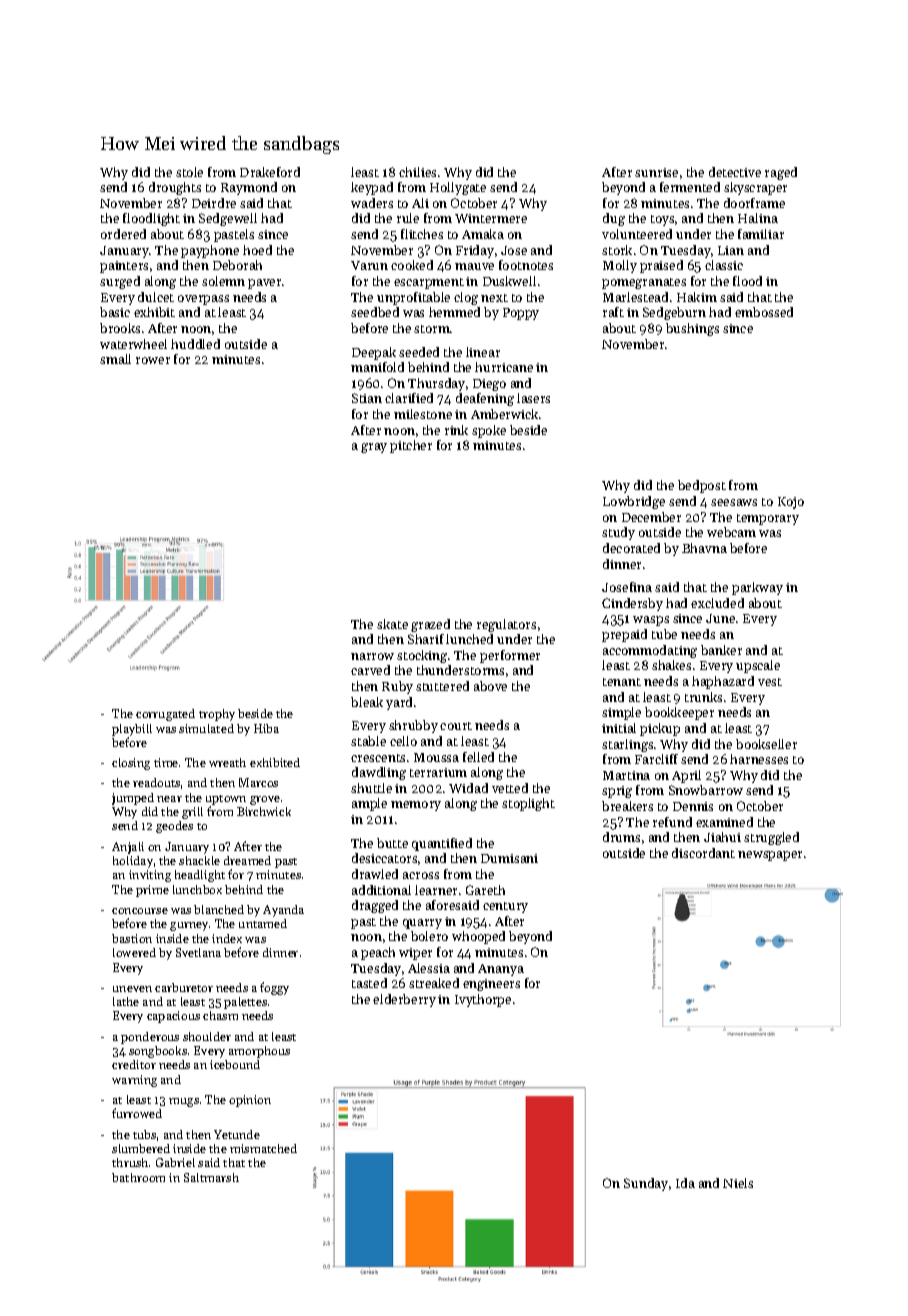 This screenshot has height=1316, width=908. I want to click on Bhavna, so click(704, 548).
